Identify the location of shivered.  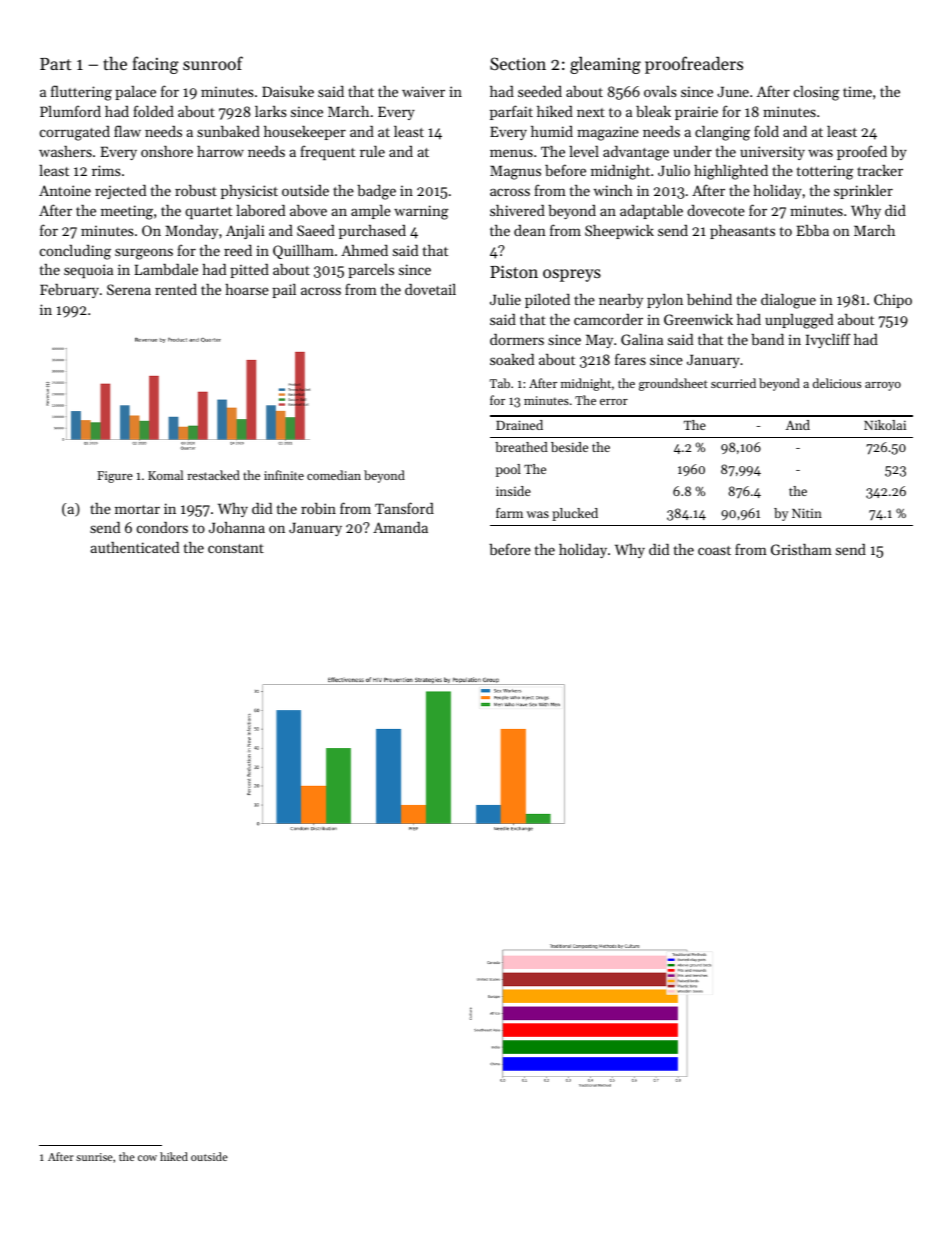
(517, 210).
